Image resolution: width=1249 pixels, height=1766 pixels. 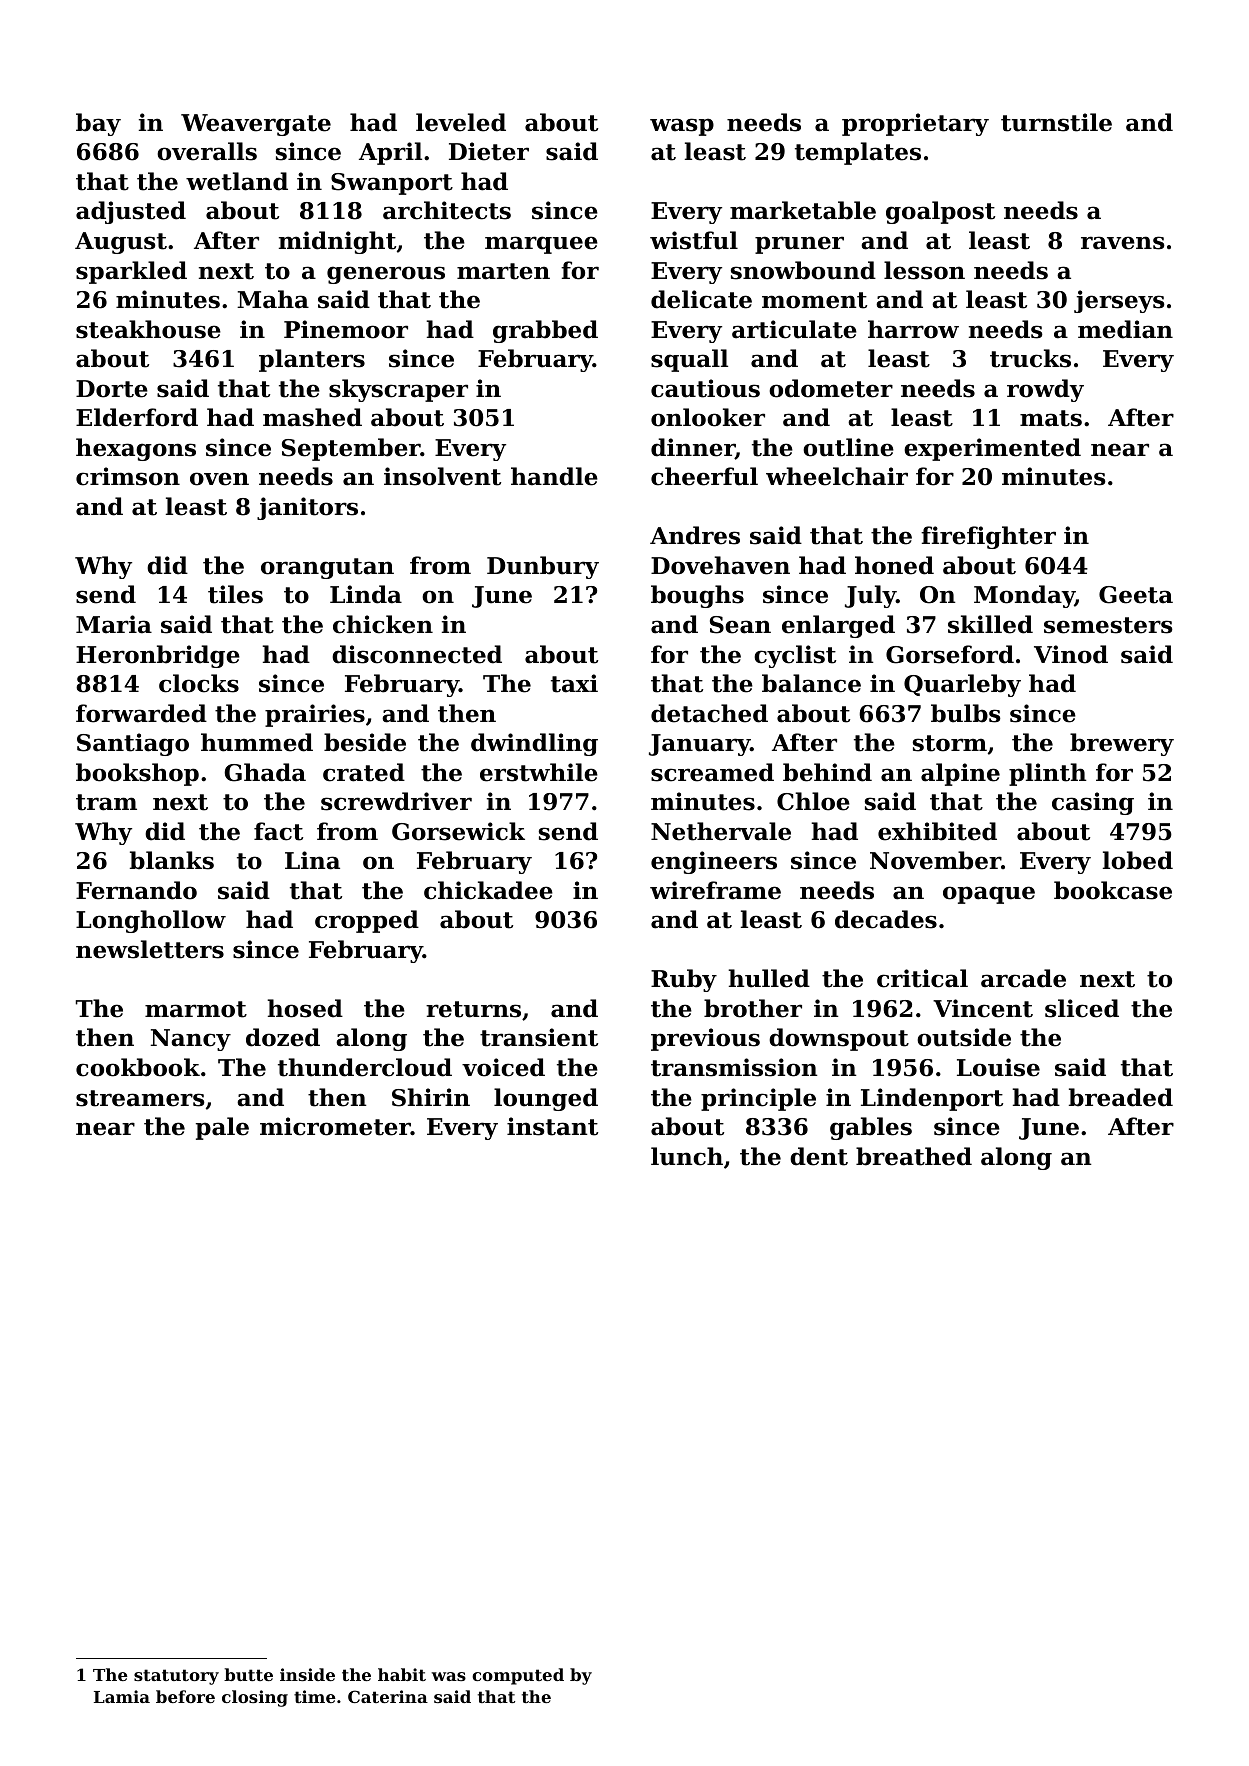 What do you see at coordinates (199, 683) in the screenshot?
I see `clocks` at bounding box center [199, 683].
